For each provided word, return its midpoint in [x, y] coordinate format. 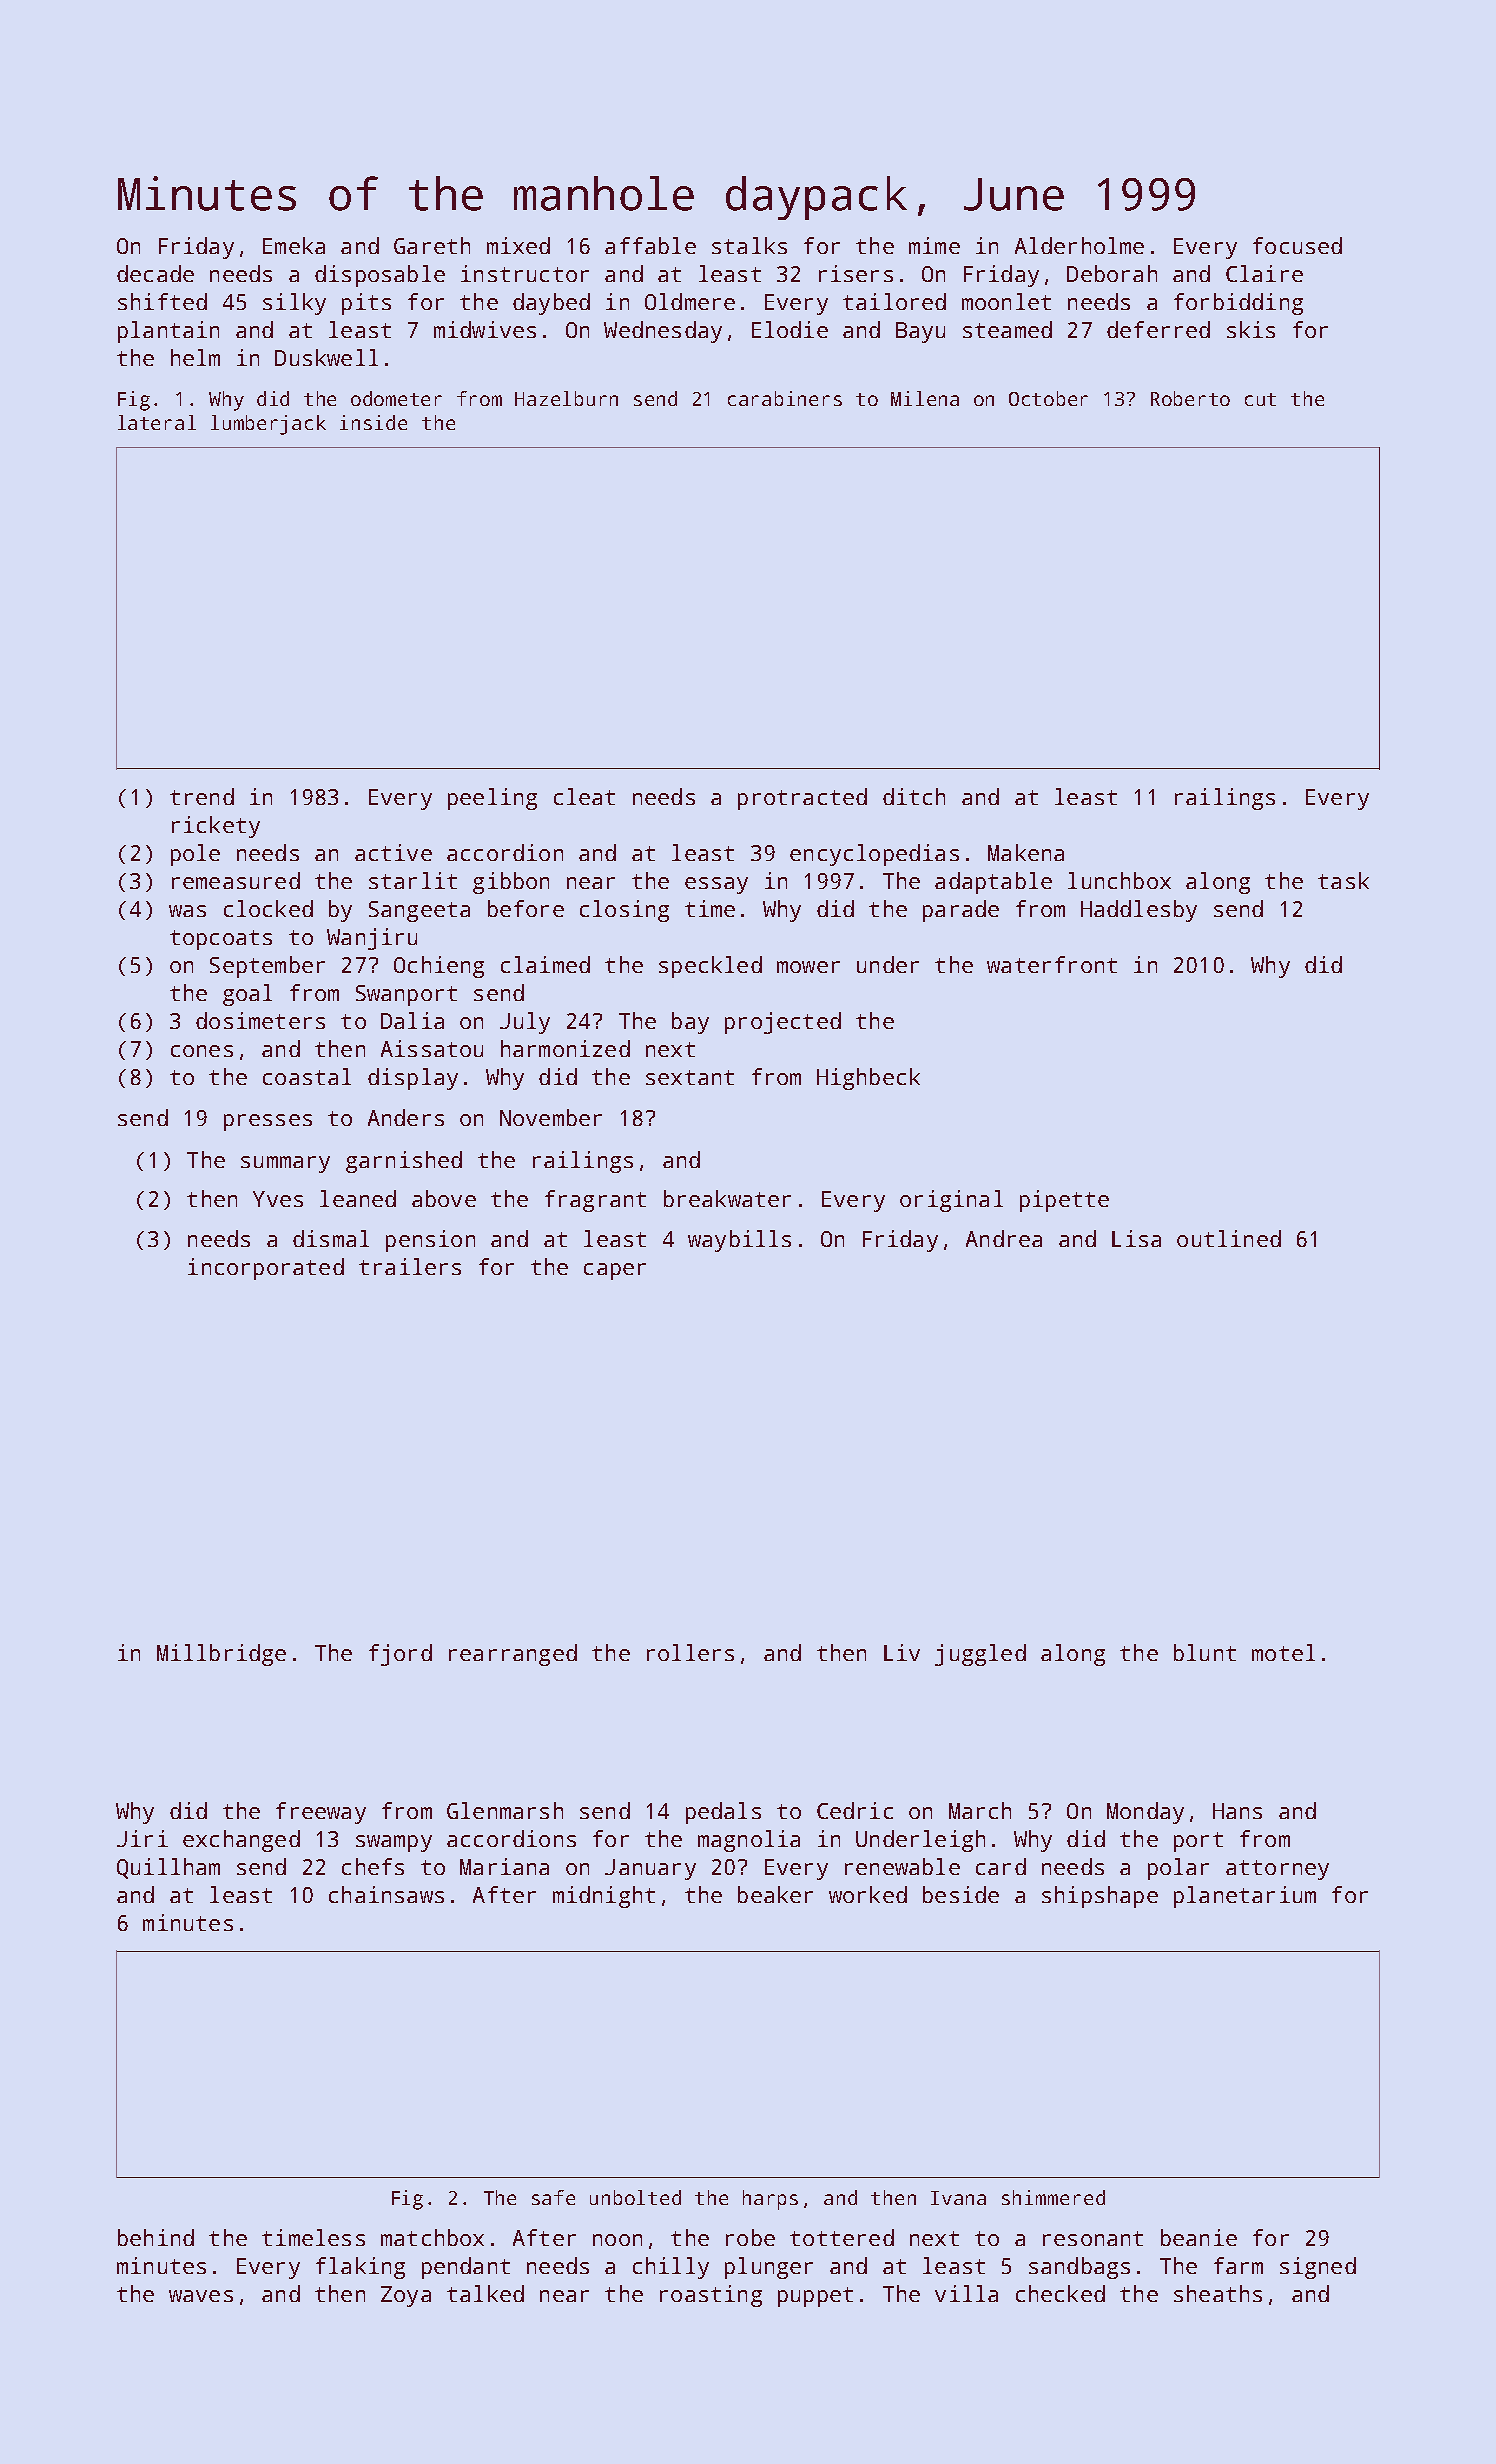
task [1343, 880]
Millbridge [221, 1655]
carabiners [785, 398]
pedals [723, 1813]
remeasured [236, 880]
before [526, 908]
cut [1260, 399]
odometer [396, 398]
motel [1283, 1652]
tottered [842, 2237]
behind [156, 2237]
